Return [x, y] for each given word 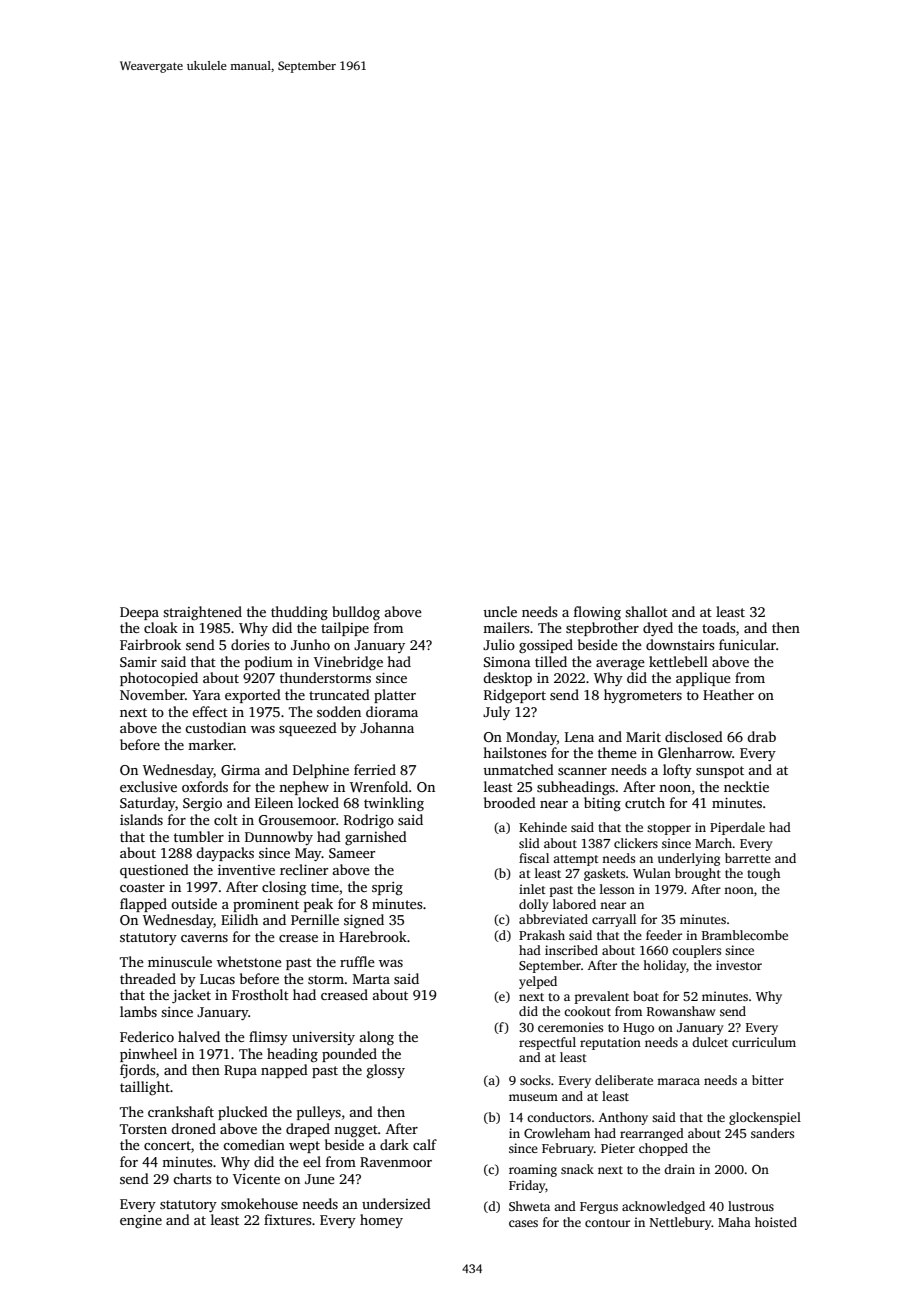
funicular [747, 644]
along [377, 1038]
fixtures [287, 1219]
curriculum [764, 1042]
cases [523, 1223]
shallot [646, 611]
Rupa [240, 1071]
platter [395, 696]
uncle [500, 611]
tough [763, 874]
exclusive [148, 786]
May [308, 854]
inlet [532, 889]
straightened [202, 613]
